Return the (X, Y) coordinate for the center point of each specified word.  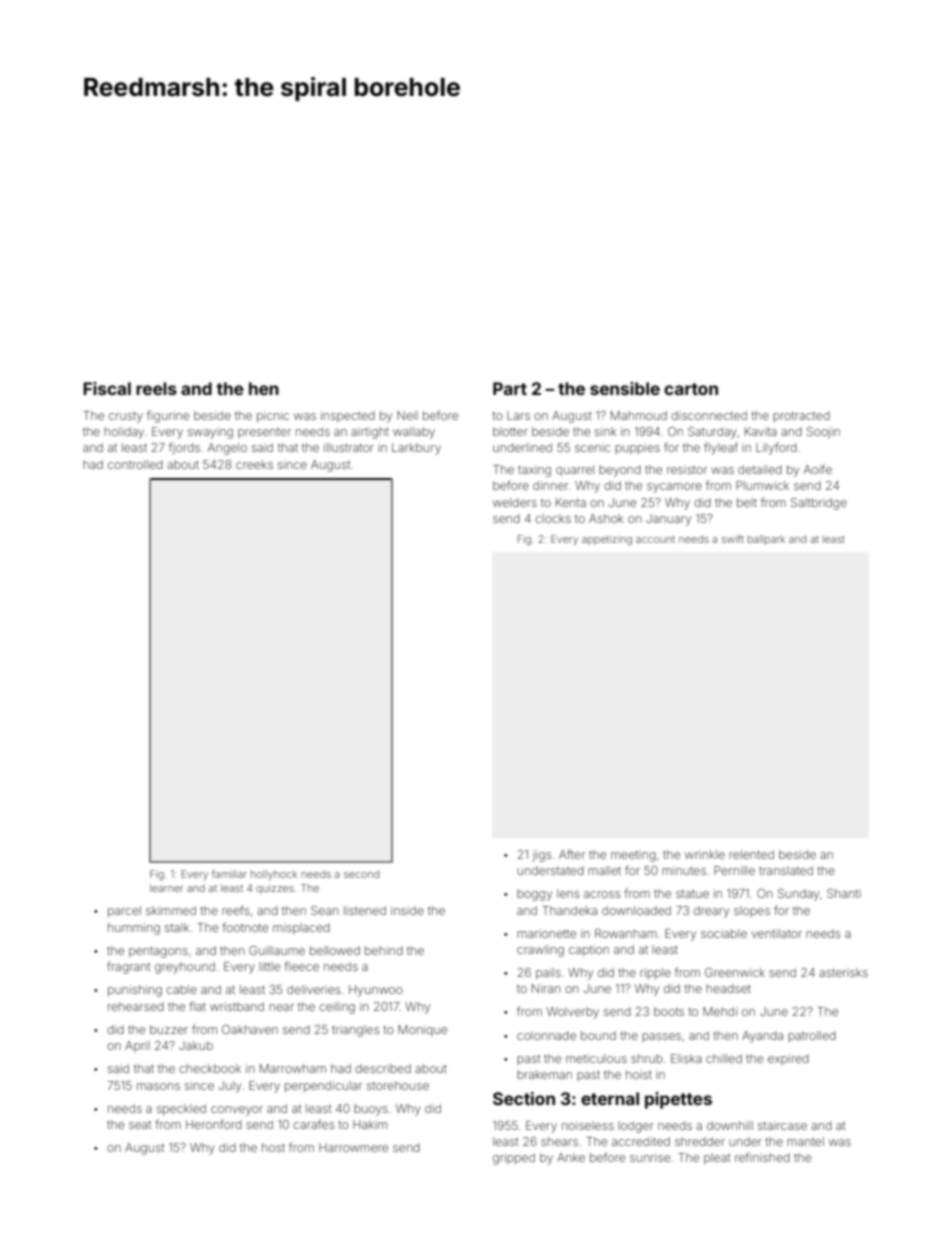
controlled (135, 464)
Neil (407, 415)
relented (751, 854)
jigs (541, 856)
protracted (801, 416)
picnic (273, 417)
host (273, 1147)
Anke (571, 1157)
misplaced (301, 929)
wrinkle (705, 854)
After (572, 854)
